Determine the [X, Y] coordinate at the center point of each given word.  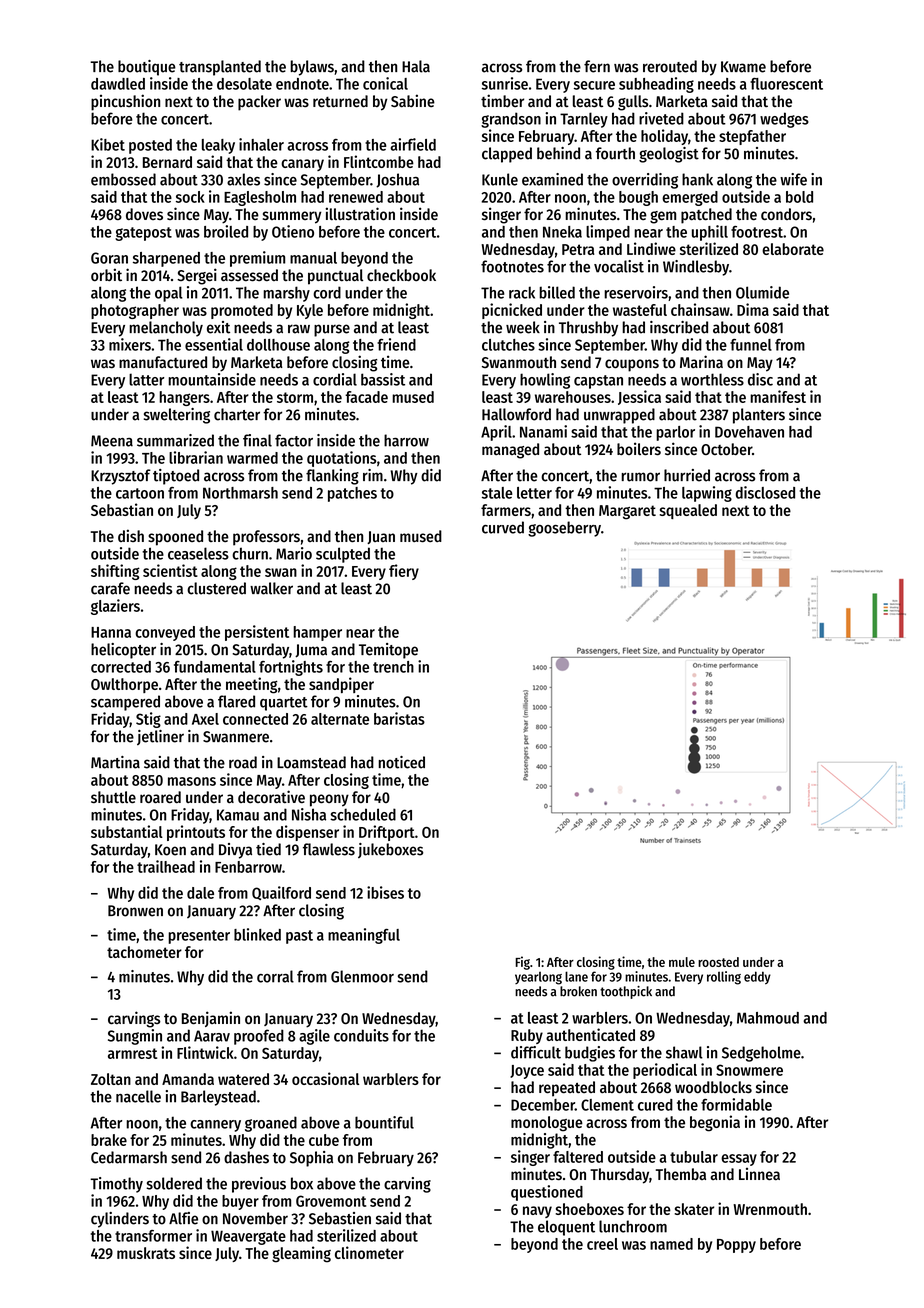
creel [602, 1244]
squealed [688, 511]
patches [352, 494]
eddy [757, 978]
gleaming [301, 1254]
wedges [784, 120]
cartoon [140, 493]
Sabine [413, 100]
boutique [147, 68]
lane [576, 976]
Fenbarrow [248, 867]
